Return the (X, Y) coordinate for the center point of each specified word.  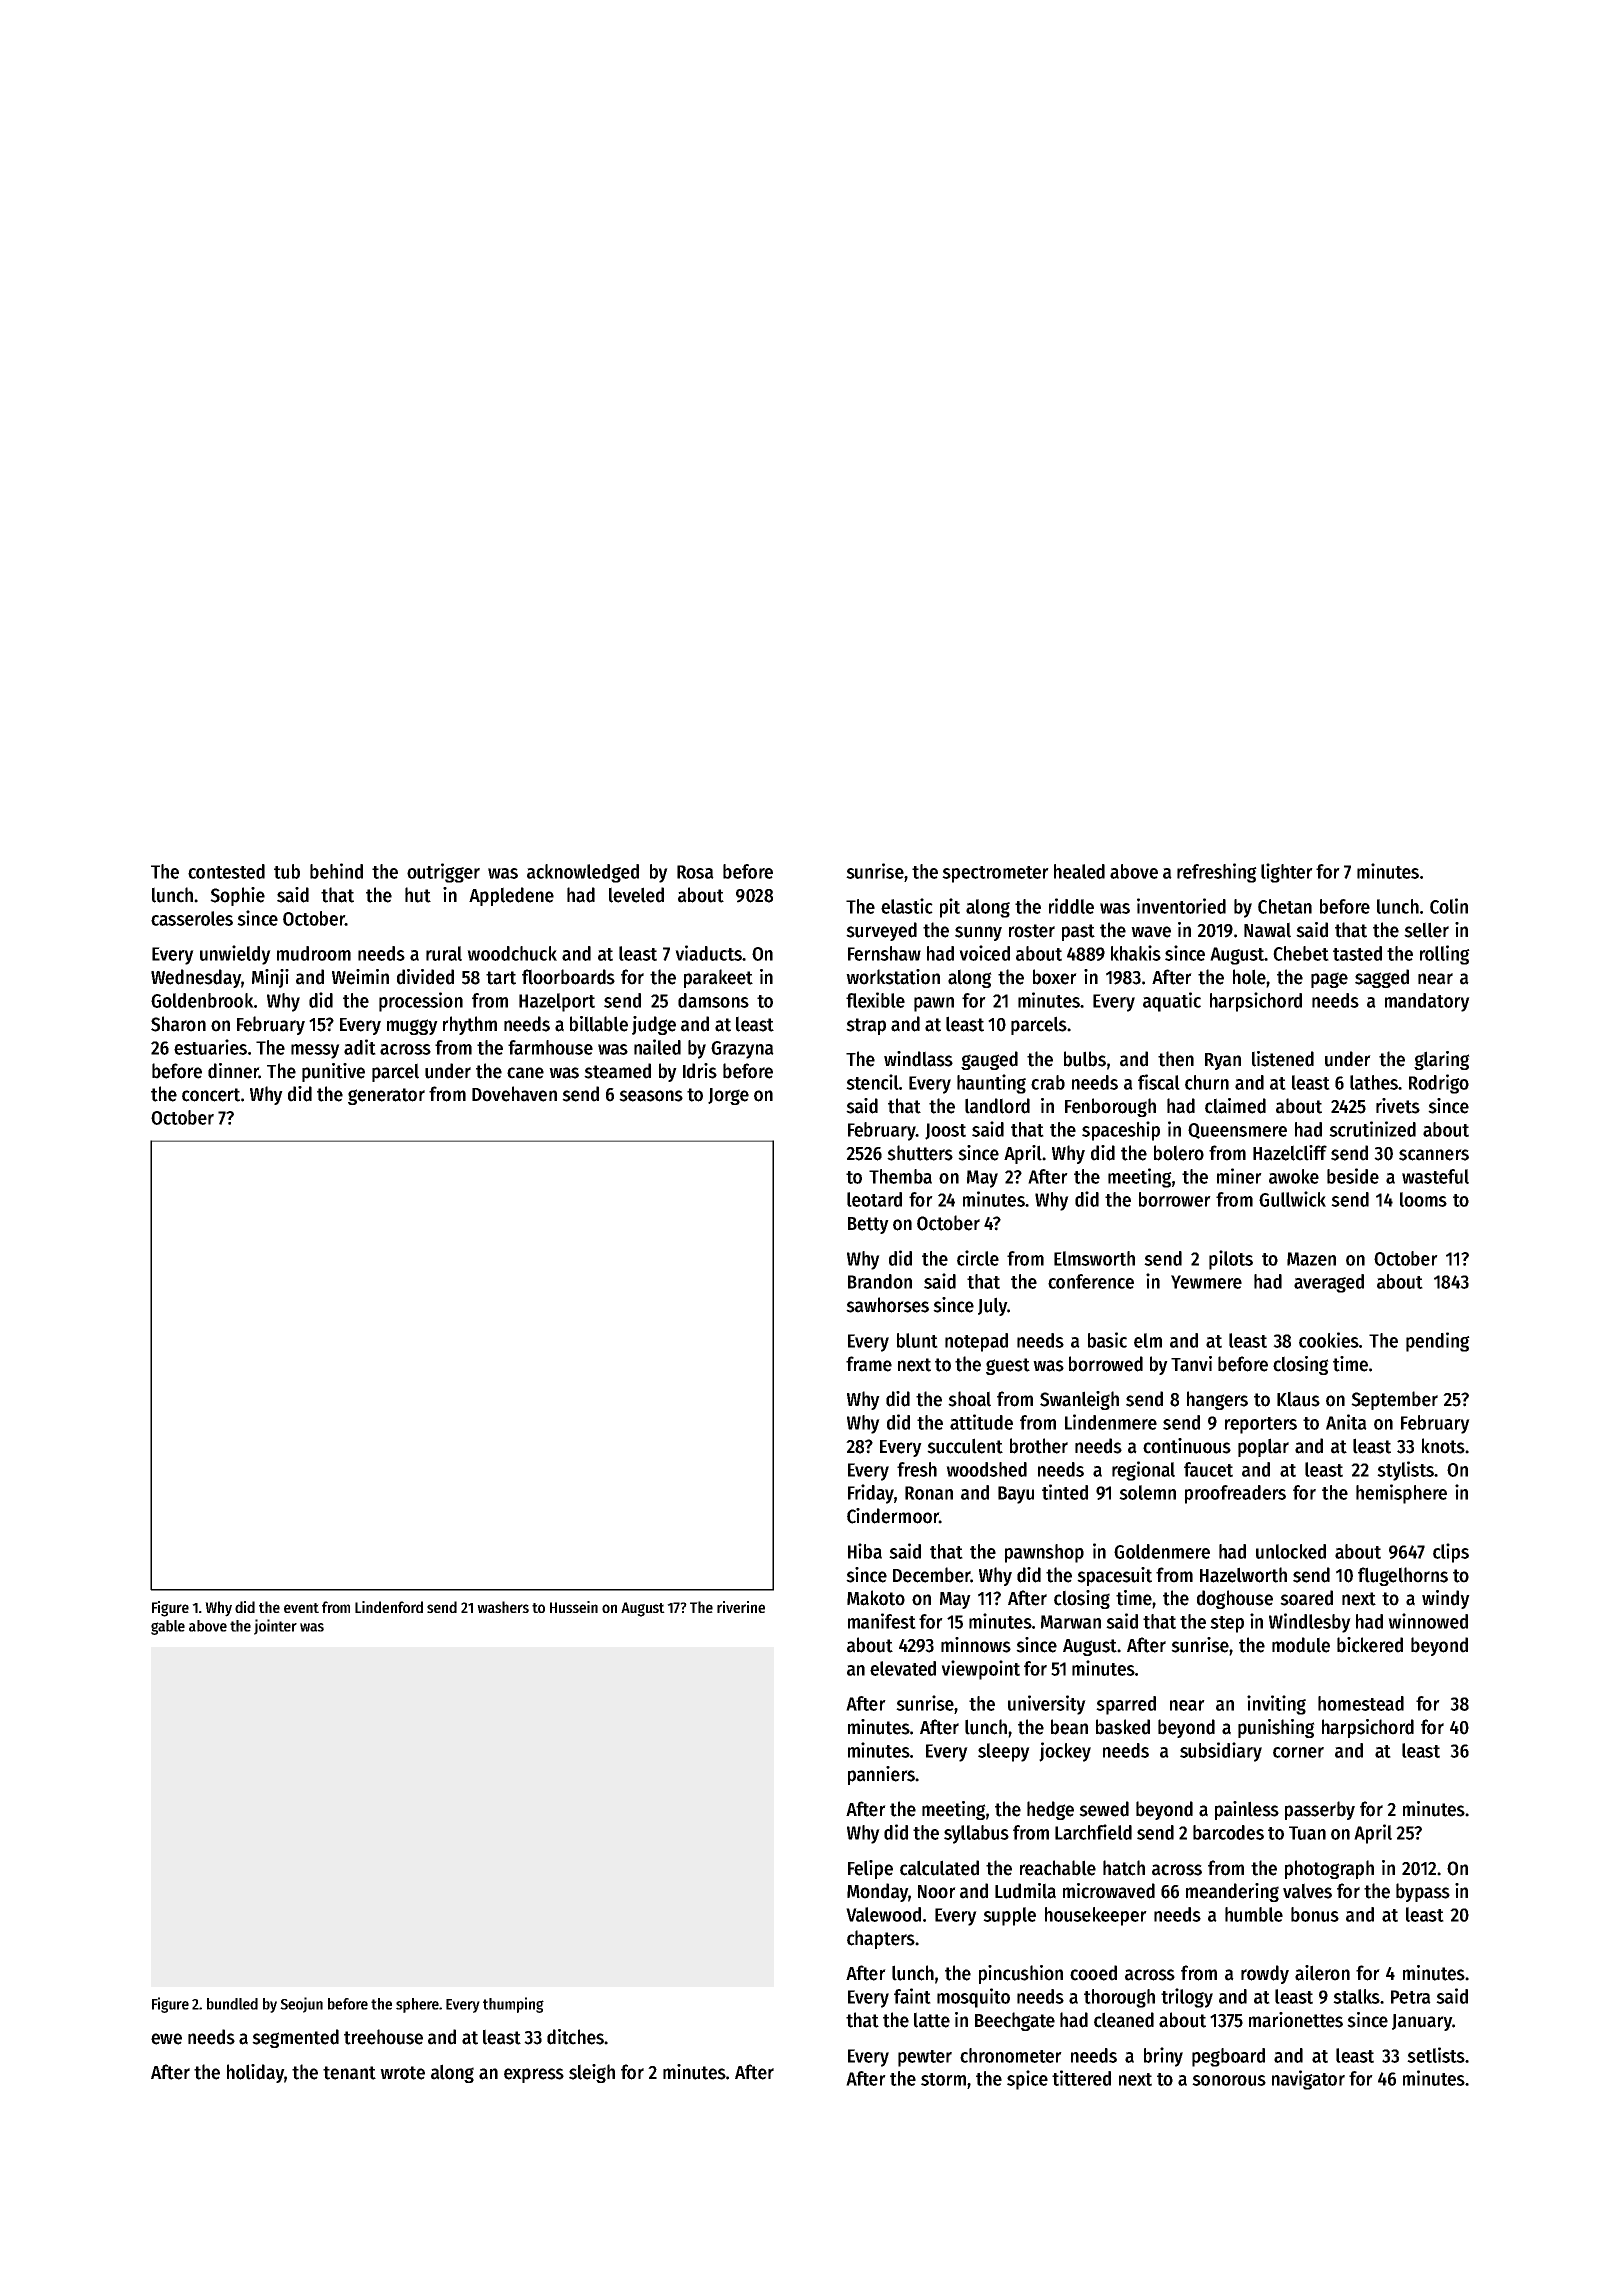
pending (1438, 1342)
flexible (875, 1000)
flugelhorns (1403, 1576)
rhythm (470, 1025)
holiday (255, 2073)
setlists (1436, 2055)
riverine (741, 1607)
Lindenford (389, 1607)
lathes (1374, 1082)
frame (869, 1364)
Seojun (301, 2005)
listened (1283, 1059)
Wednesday (196, 978)
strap (866, 1026)
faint (912, 1996)
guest (1008, 1366)
